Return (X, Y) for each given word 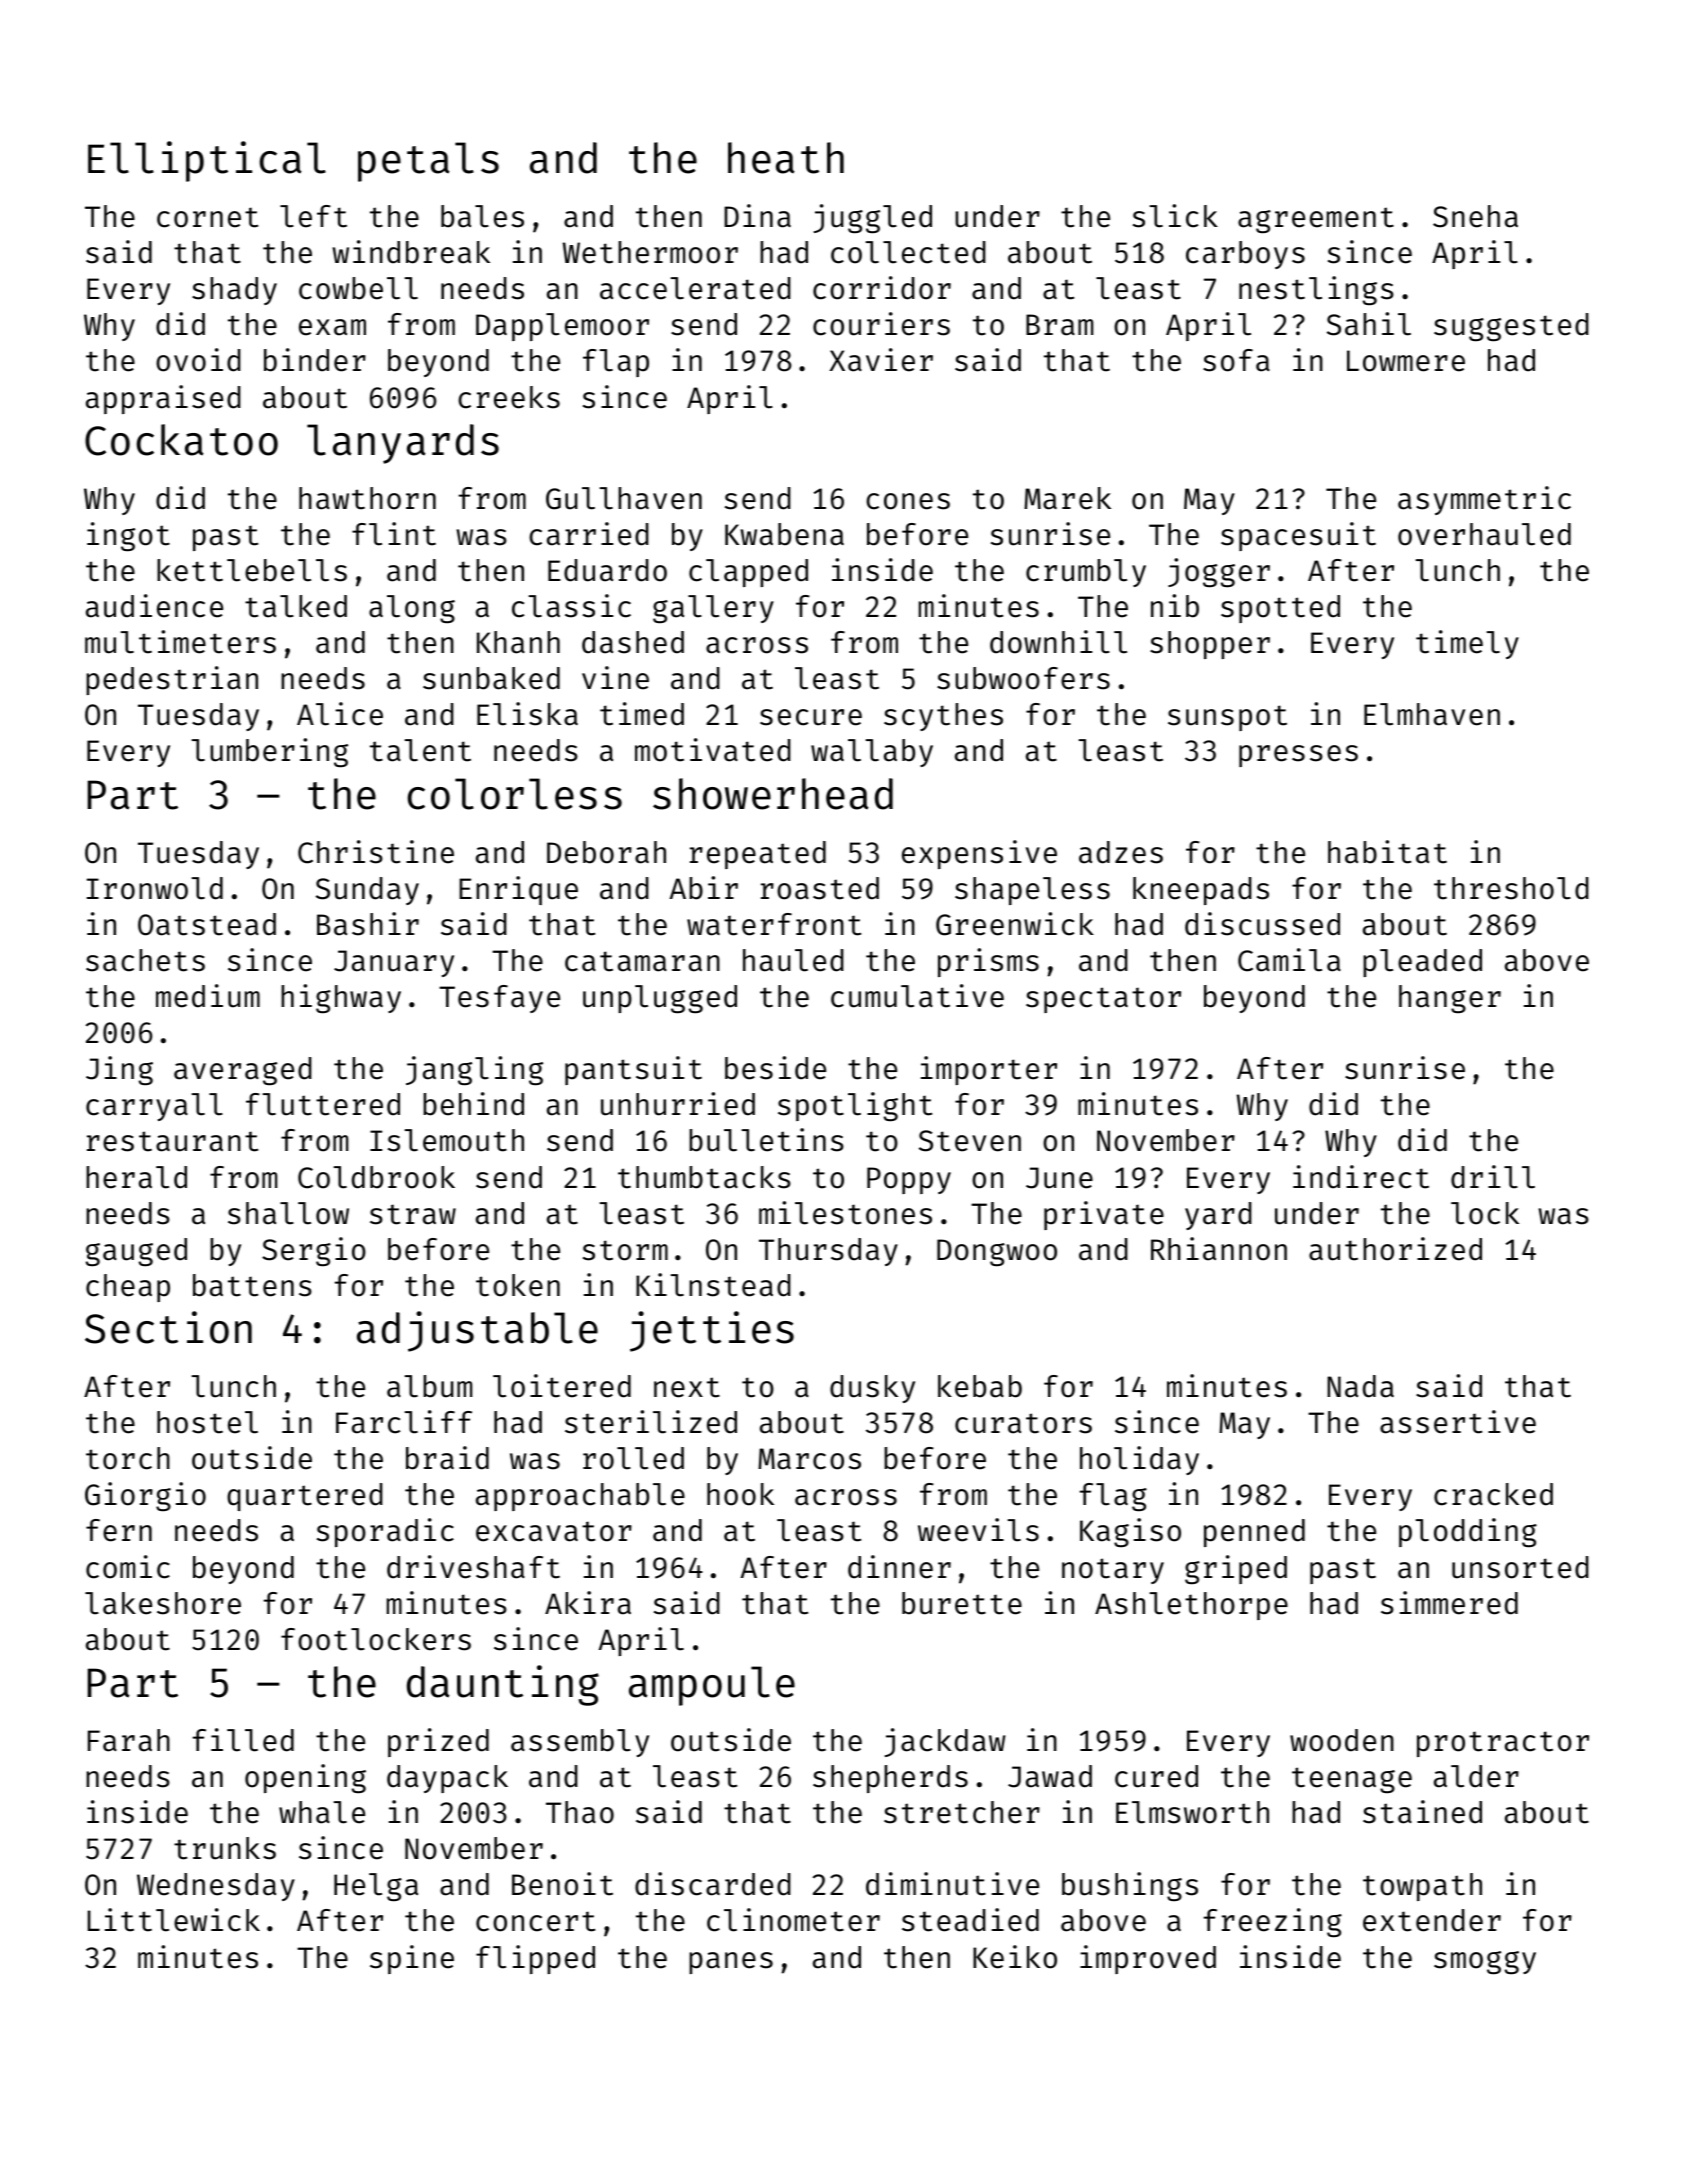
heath (786, 158)
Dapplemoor (562, 327)
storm (625, 1250)
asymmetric (1484, 500)
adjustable (477, 1331)
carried (589, 534)
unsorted (1520, 1567)
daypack (447, 1779)
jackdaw (945, 1742)
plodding (1468, 1533)
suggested (1511, 327)
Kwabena (784, 534)
